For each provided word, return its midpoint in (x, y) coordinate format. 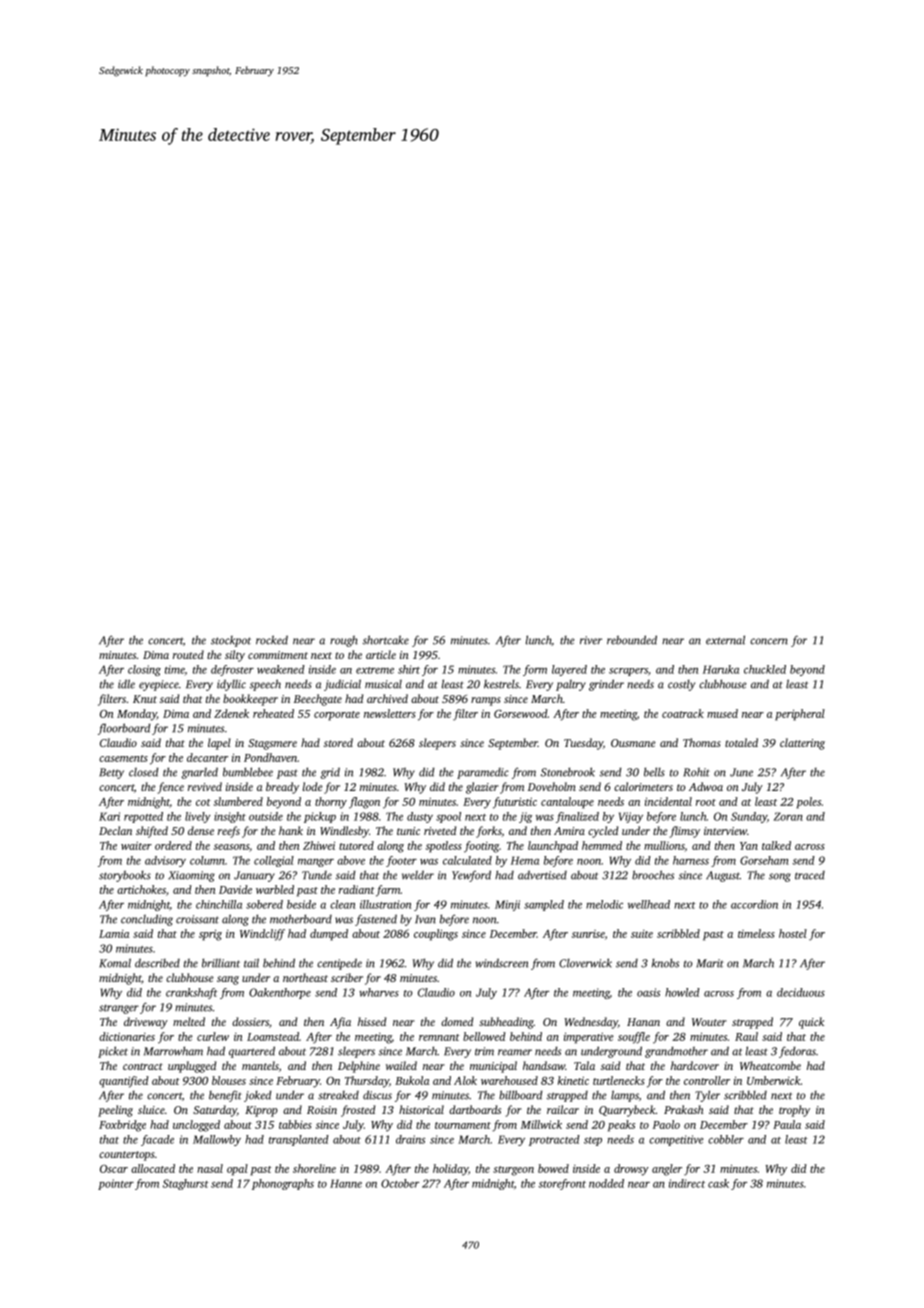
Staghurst (186, 1184)
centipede (339, 964)
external (725, 640)
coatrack (683, 713)
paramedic (483, 773)
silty (235, 656)
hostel (793, 933)
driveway (146, 1023)
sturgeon (513, 1171)
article (381, 654)
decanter (207, 757)
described (157, 963)
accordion (754, 904)
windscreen (502, 963)
